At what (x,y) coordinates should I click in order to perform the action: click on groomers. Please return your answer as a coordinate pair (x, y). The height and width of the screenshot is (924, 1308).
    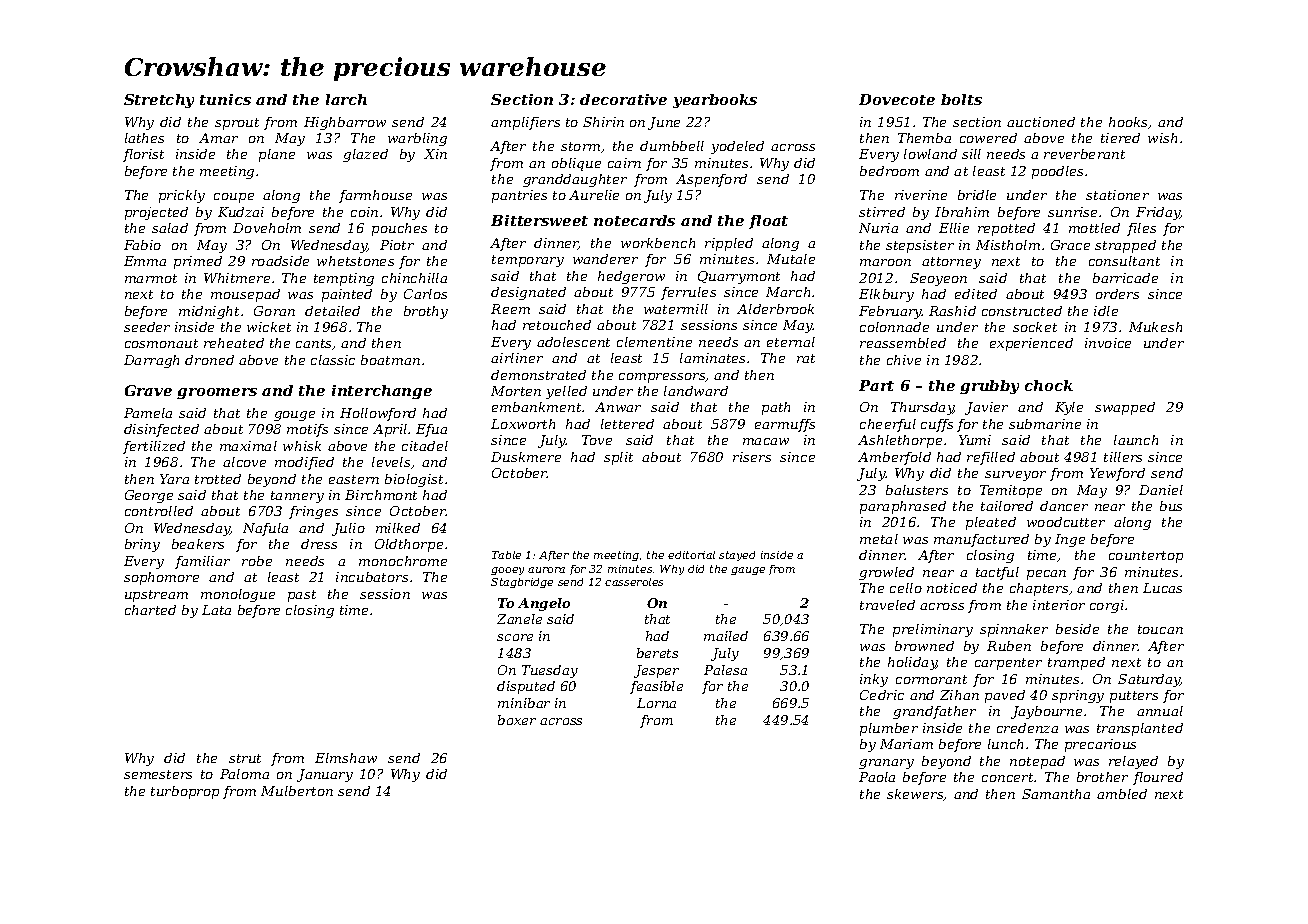
    Looking at the image, I should click on (217, 393).
